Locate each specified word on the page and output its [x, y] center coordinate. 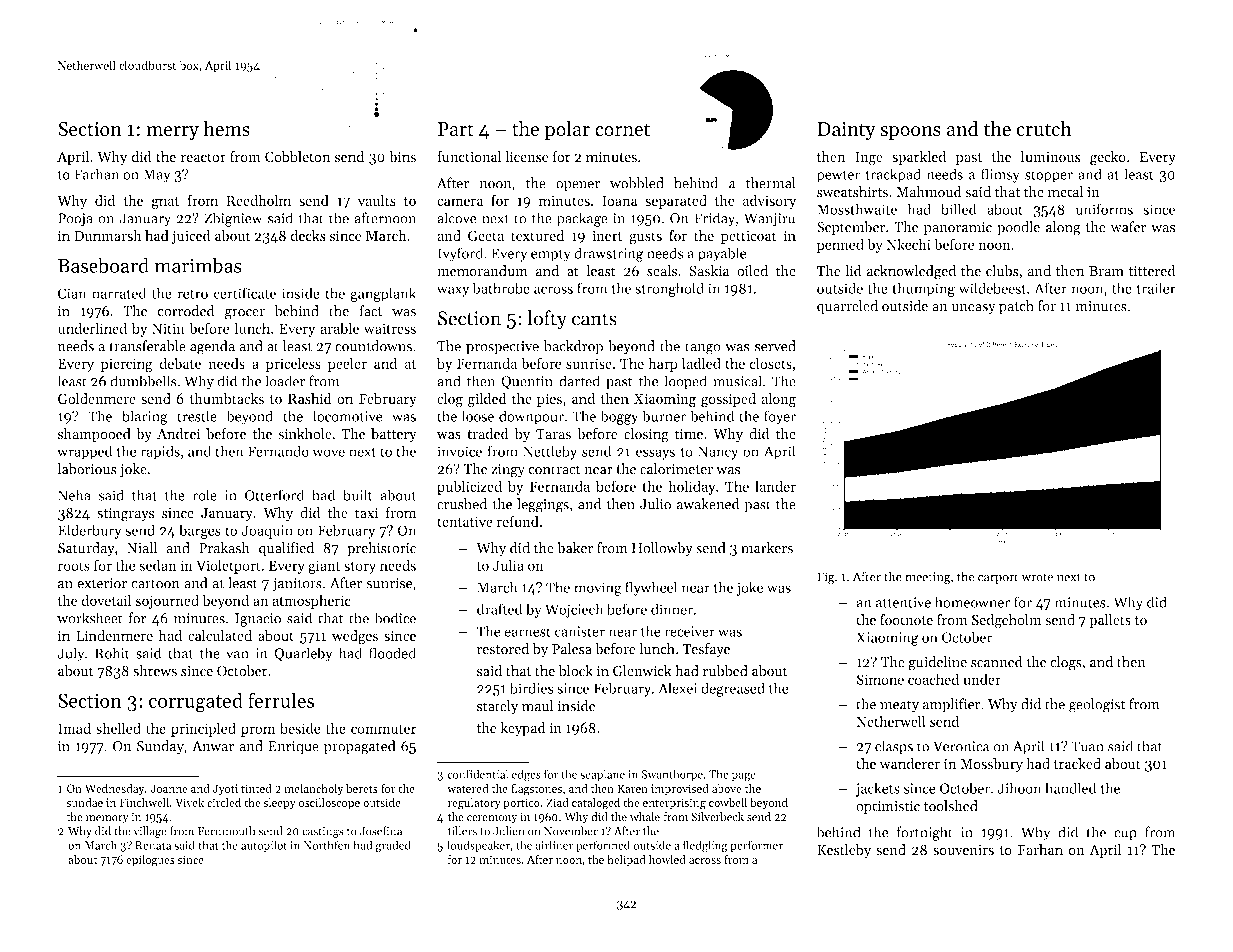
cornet [622, 130]
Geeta [486, 235]
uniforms [1104, 209]
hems [226, 129]
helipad [626, 860]
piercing [127, 365]
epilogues [150, 860]
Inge [869, 159]
